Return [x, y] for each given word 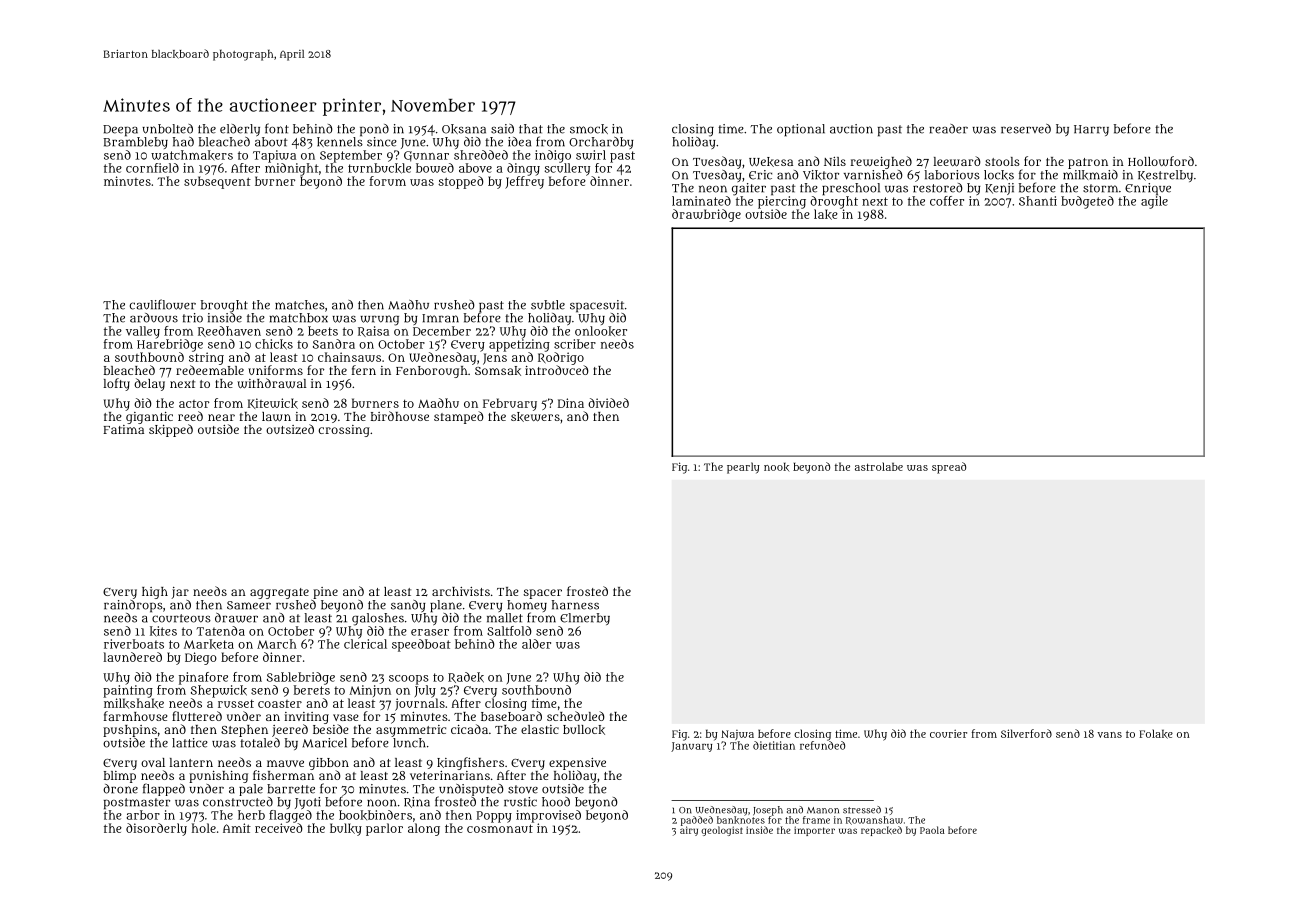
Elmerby [585, 619]
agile [1154, 202]
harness [575, 605]
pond [374, 130]
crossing [344, 431]
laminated [701, 201]
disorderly [156, 829]
